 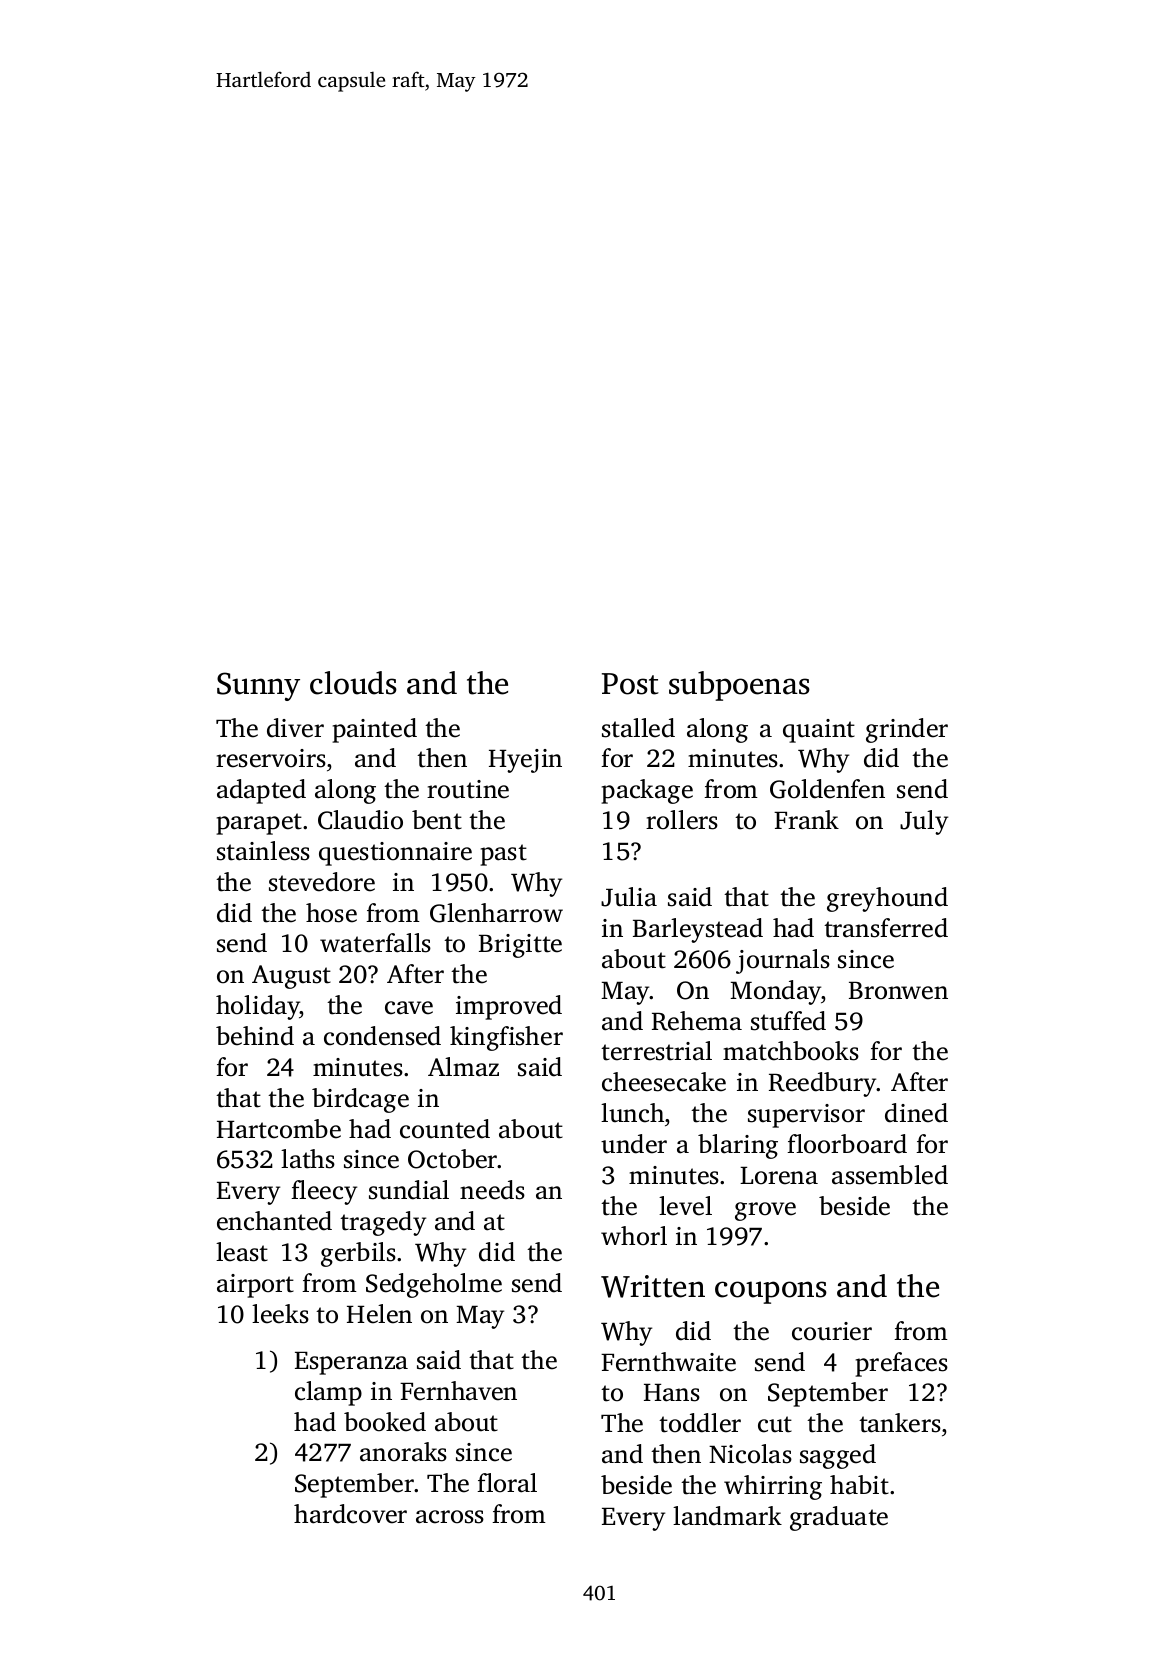 What do you see at coordinates (450, 1517) in the image?
I see `across` at bounding box center [450, 1517].
